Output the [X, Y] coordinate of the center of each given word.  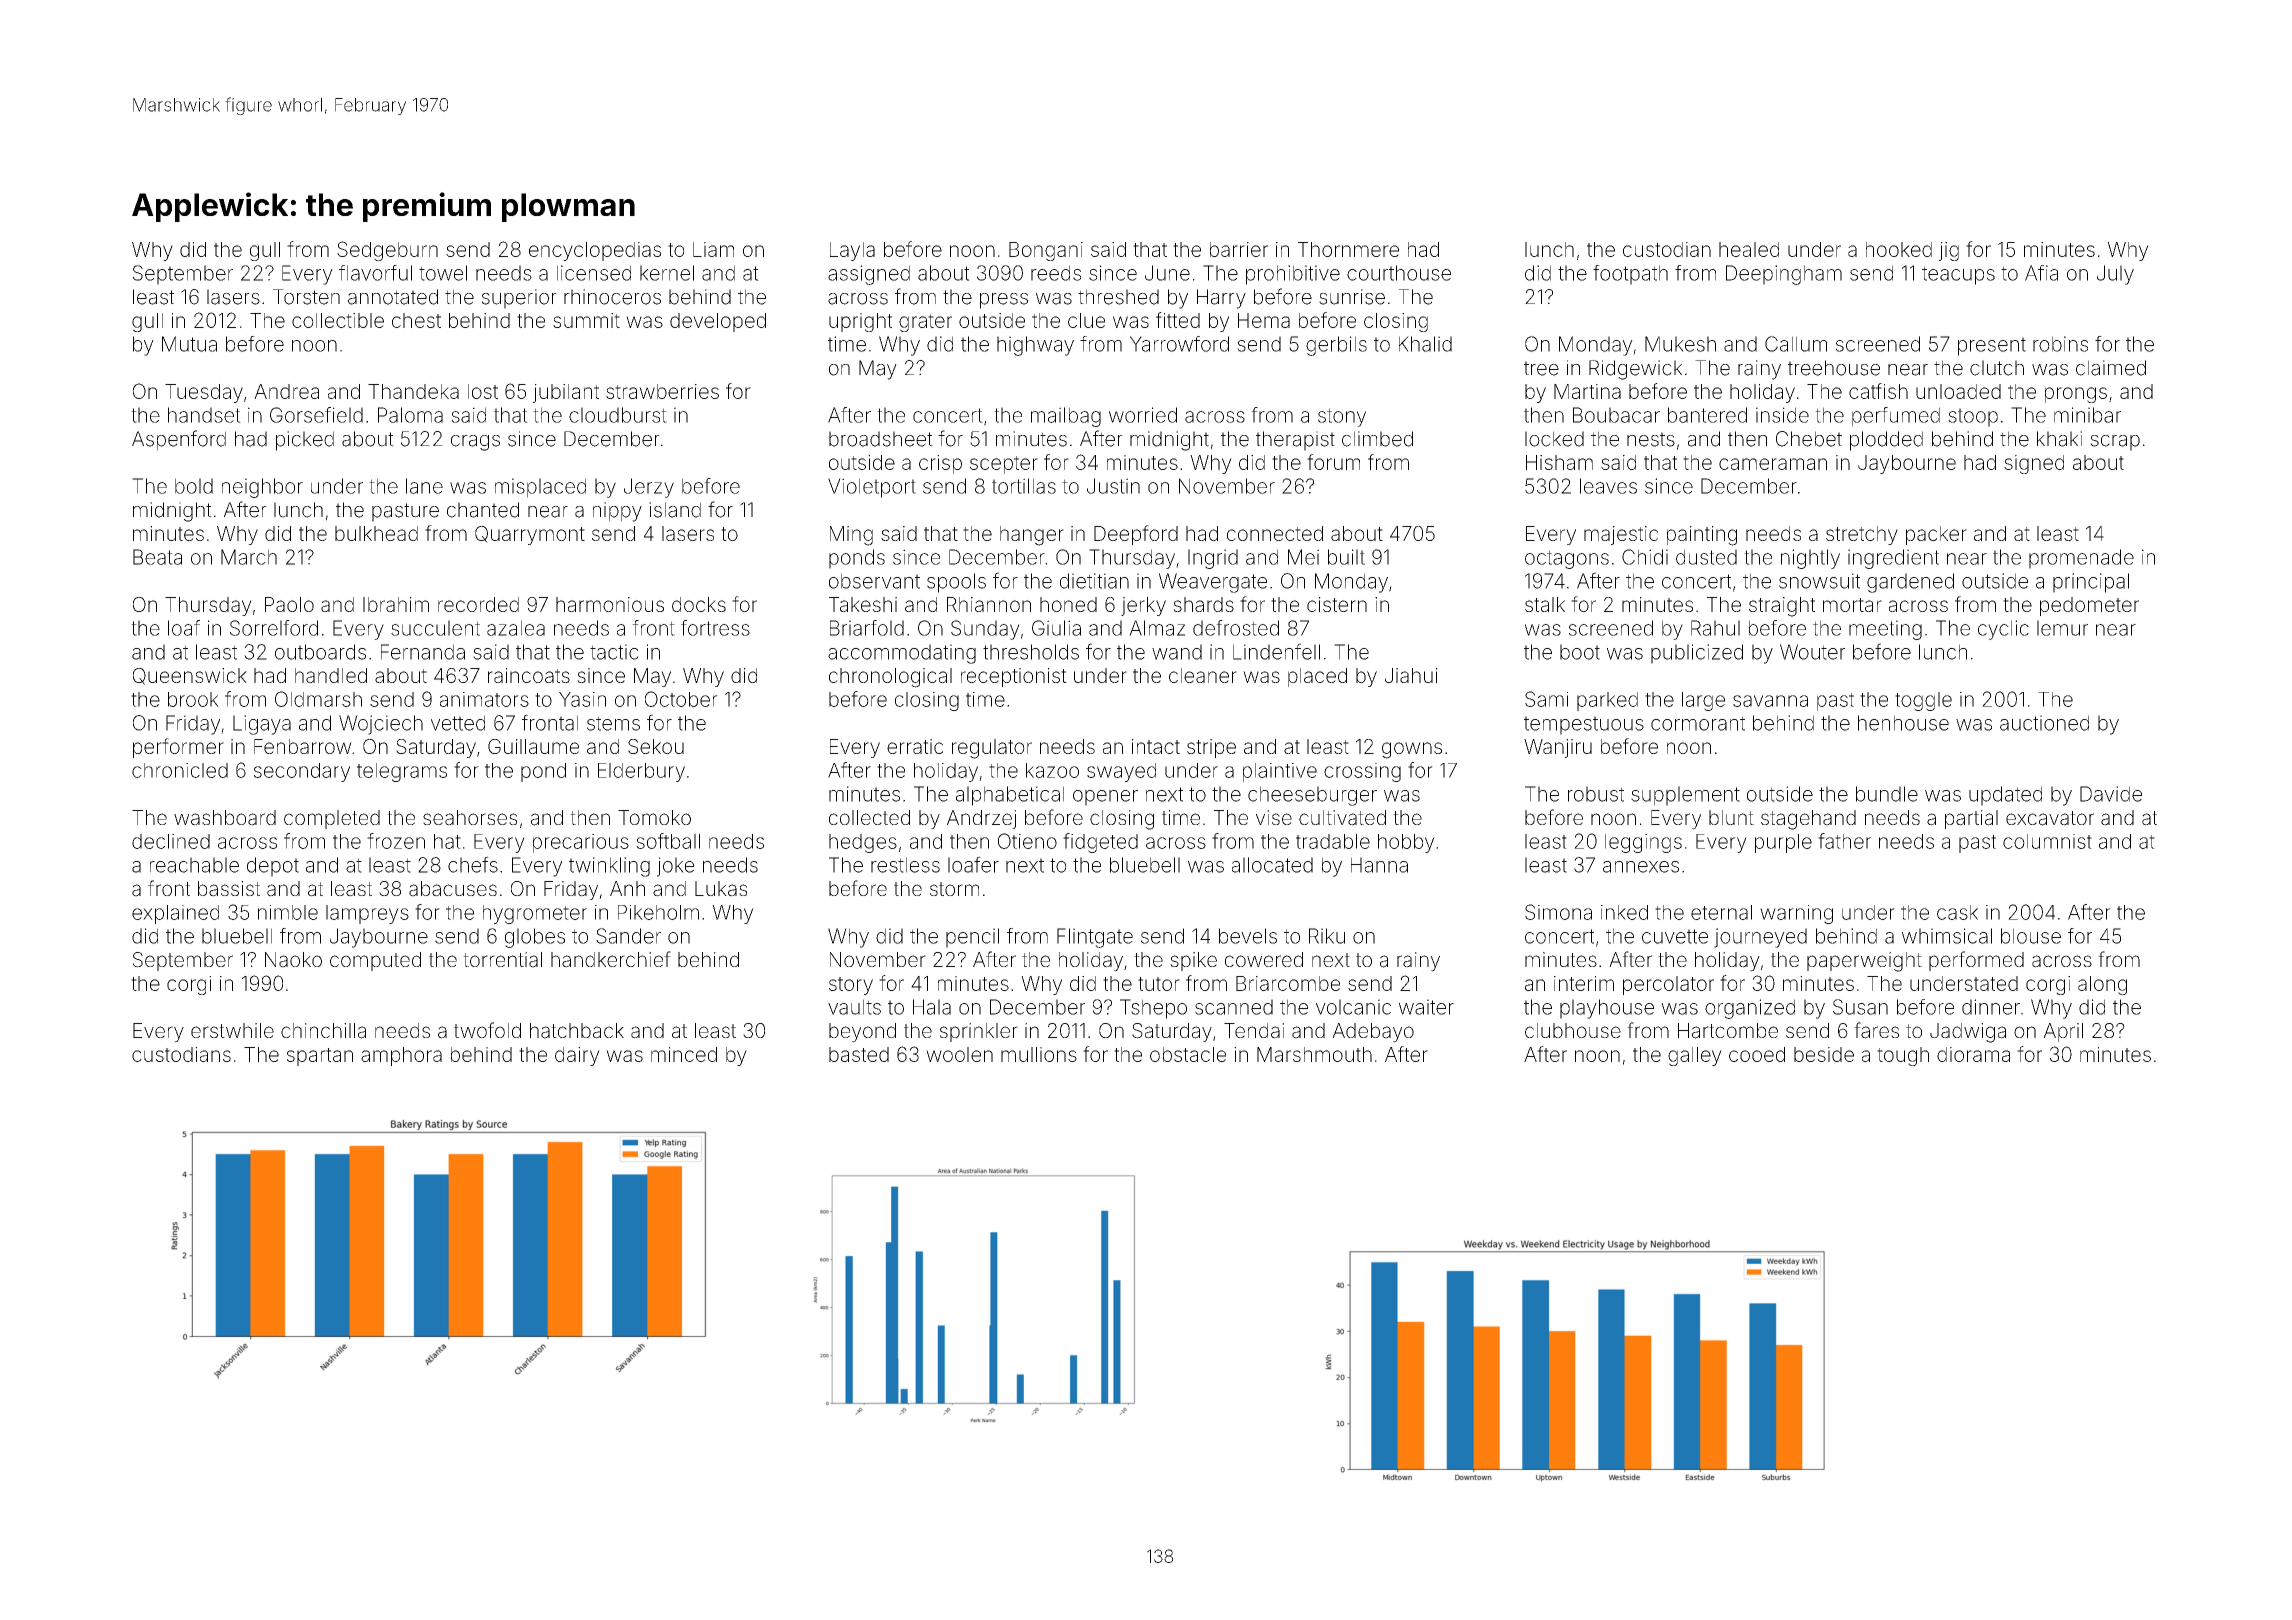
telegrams [402, 772]
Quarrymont [530, 535]
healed [1749, 249]
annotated [393, 297]
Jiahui [1411, 675]
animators [484, 699]
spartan [320, 1057]
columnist [2047, 841]
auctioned [2044, 723]
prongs [2076, 395]
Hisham [1559, 462]
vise [1274, 817]
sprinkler [979, 1032]
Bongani [1046, 251]
